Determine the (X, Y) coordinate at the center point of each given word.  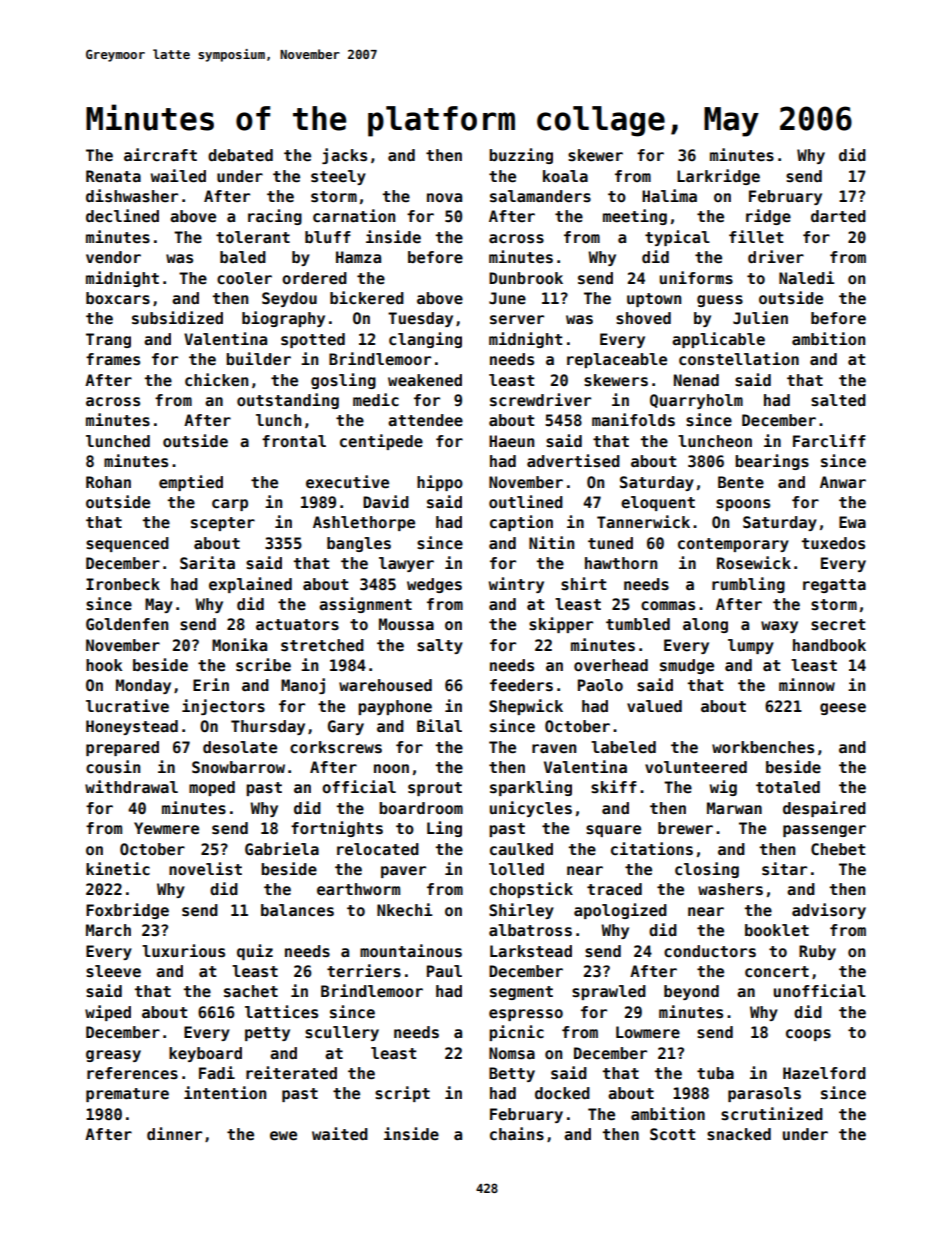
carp (230, 505)
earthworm (358, 889)
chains (517, 1133)
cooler (244, 278)
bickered (367, 298)
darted (838, 216)
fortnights (337, 829)
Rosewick (754, 563)
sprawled (609, 992)
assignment (365, 605)
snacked (739, 1134)
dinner (174, 1134)
